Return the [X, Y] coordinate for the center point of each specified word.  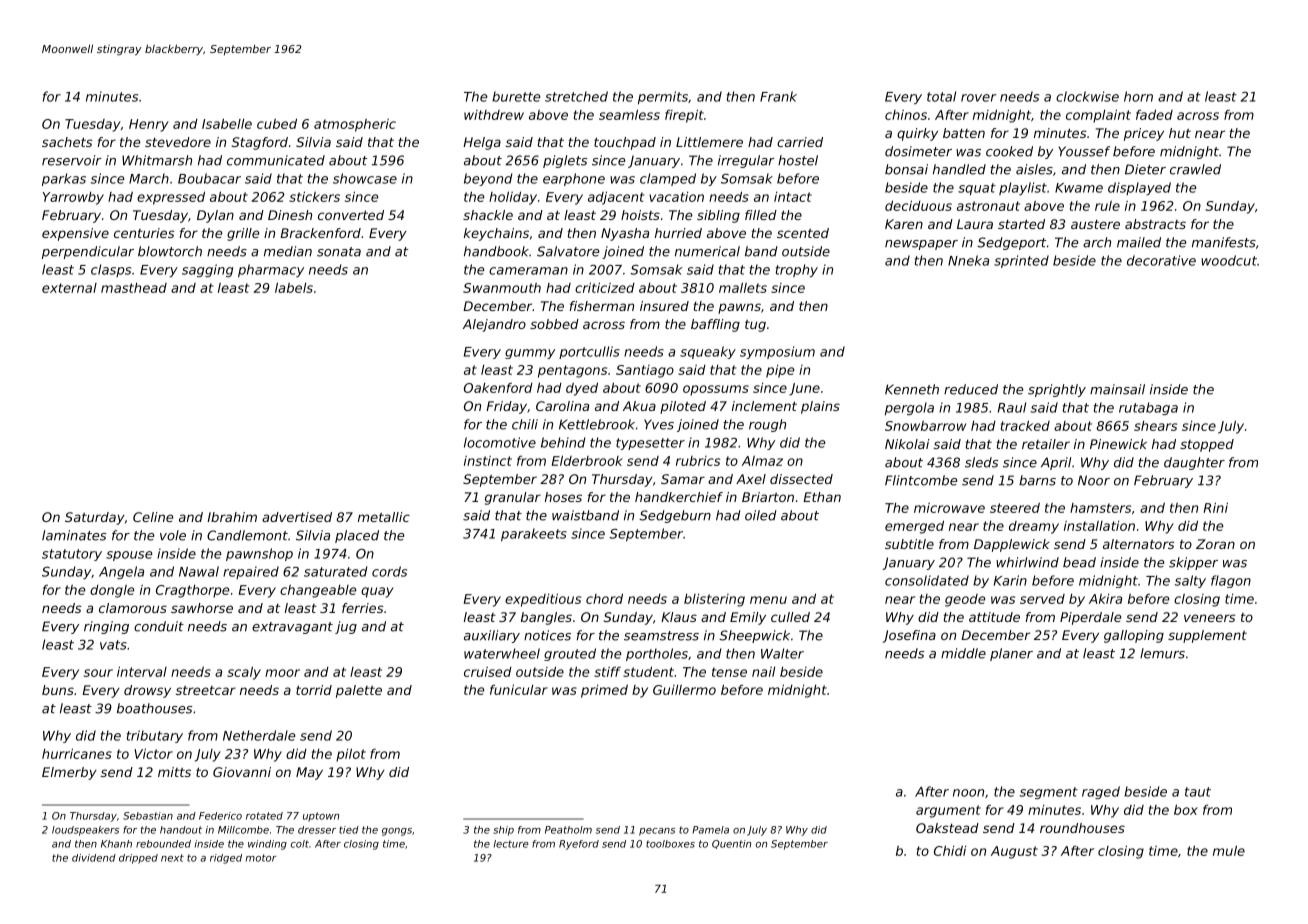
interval [142, 671]
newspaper [921, 245]
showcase [365, 178]
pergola [909, 408]
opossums [716, 390]
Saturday [95, 518]
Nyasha [625, 234]
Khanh [116, 844]
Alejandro [494, 325]
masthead [134, 288]
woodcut [1229, 260]
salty [1190, 581]
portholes [657, 654]
